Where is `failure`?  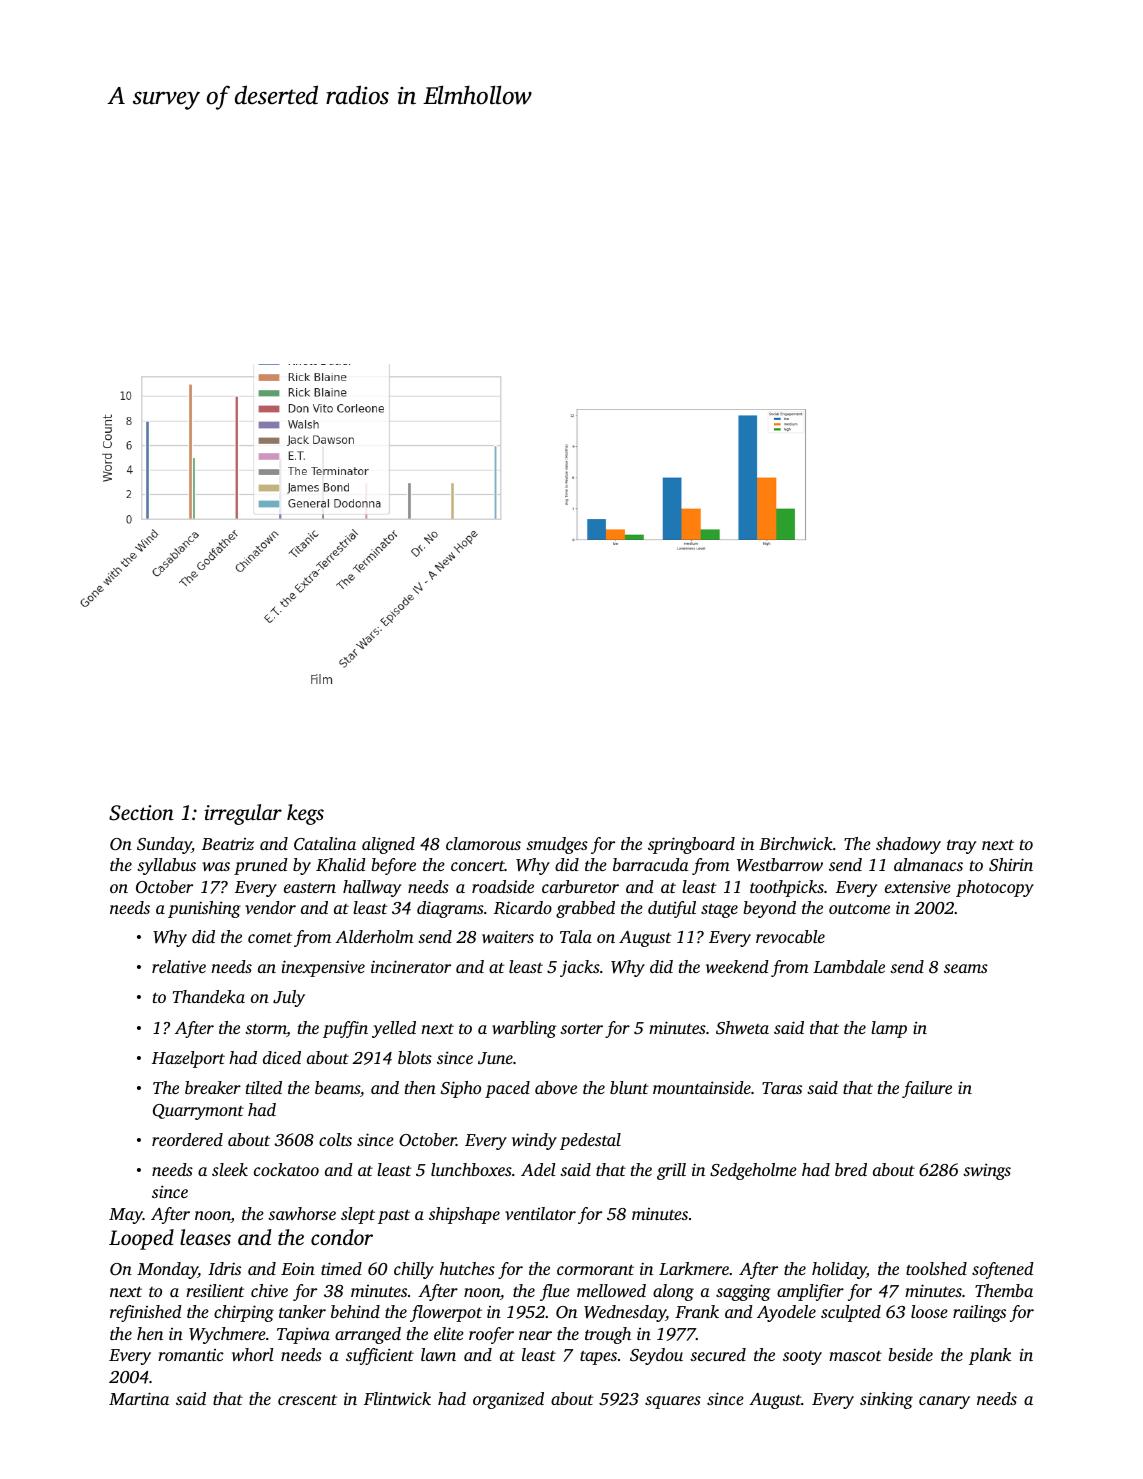
failure is located at coordinates (927, 1089).
